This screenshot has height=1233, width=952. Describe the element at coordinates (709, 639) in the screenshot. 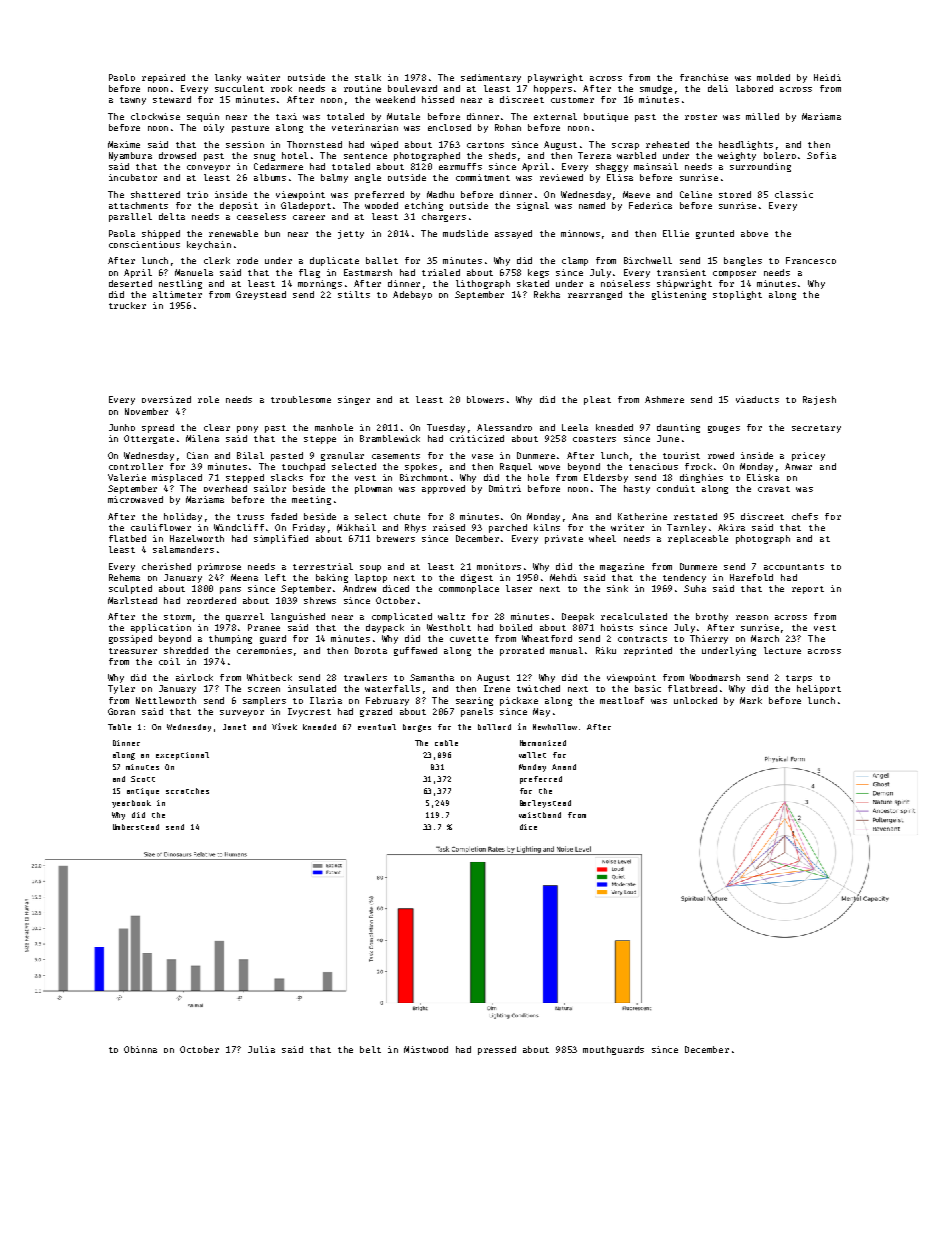

I see `Thierry` at that location.
